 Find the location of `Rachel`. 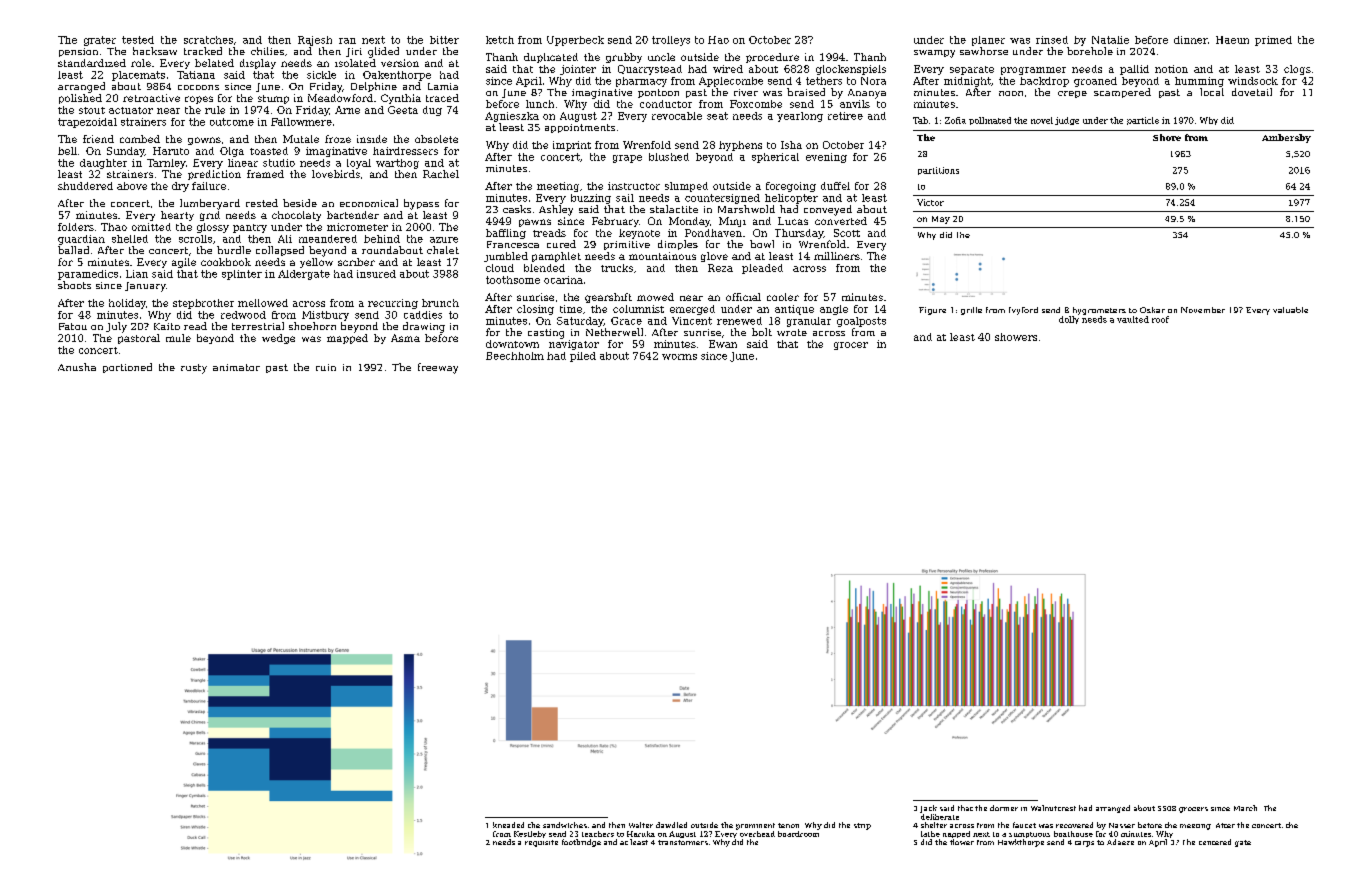

Rachel is located at coordinates (441, 174).
